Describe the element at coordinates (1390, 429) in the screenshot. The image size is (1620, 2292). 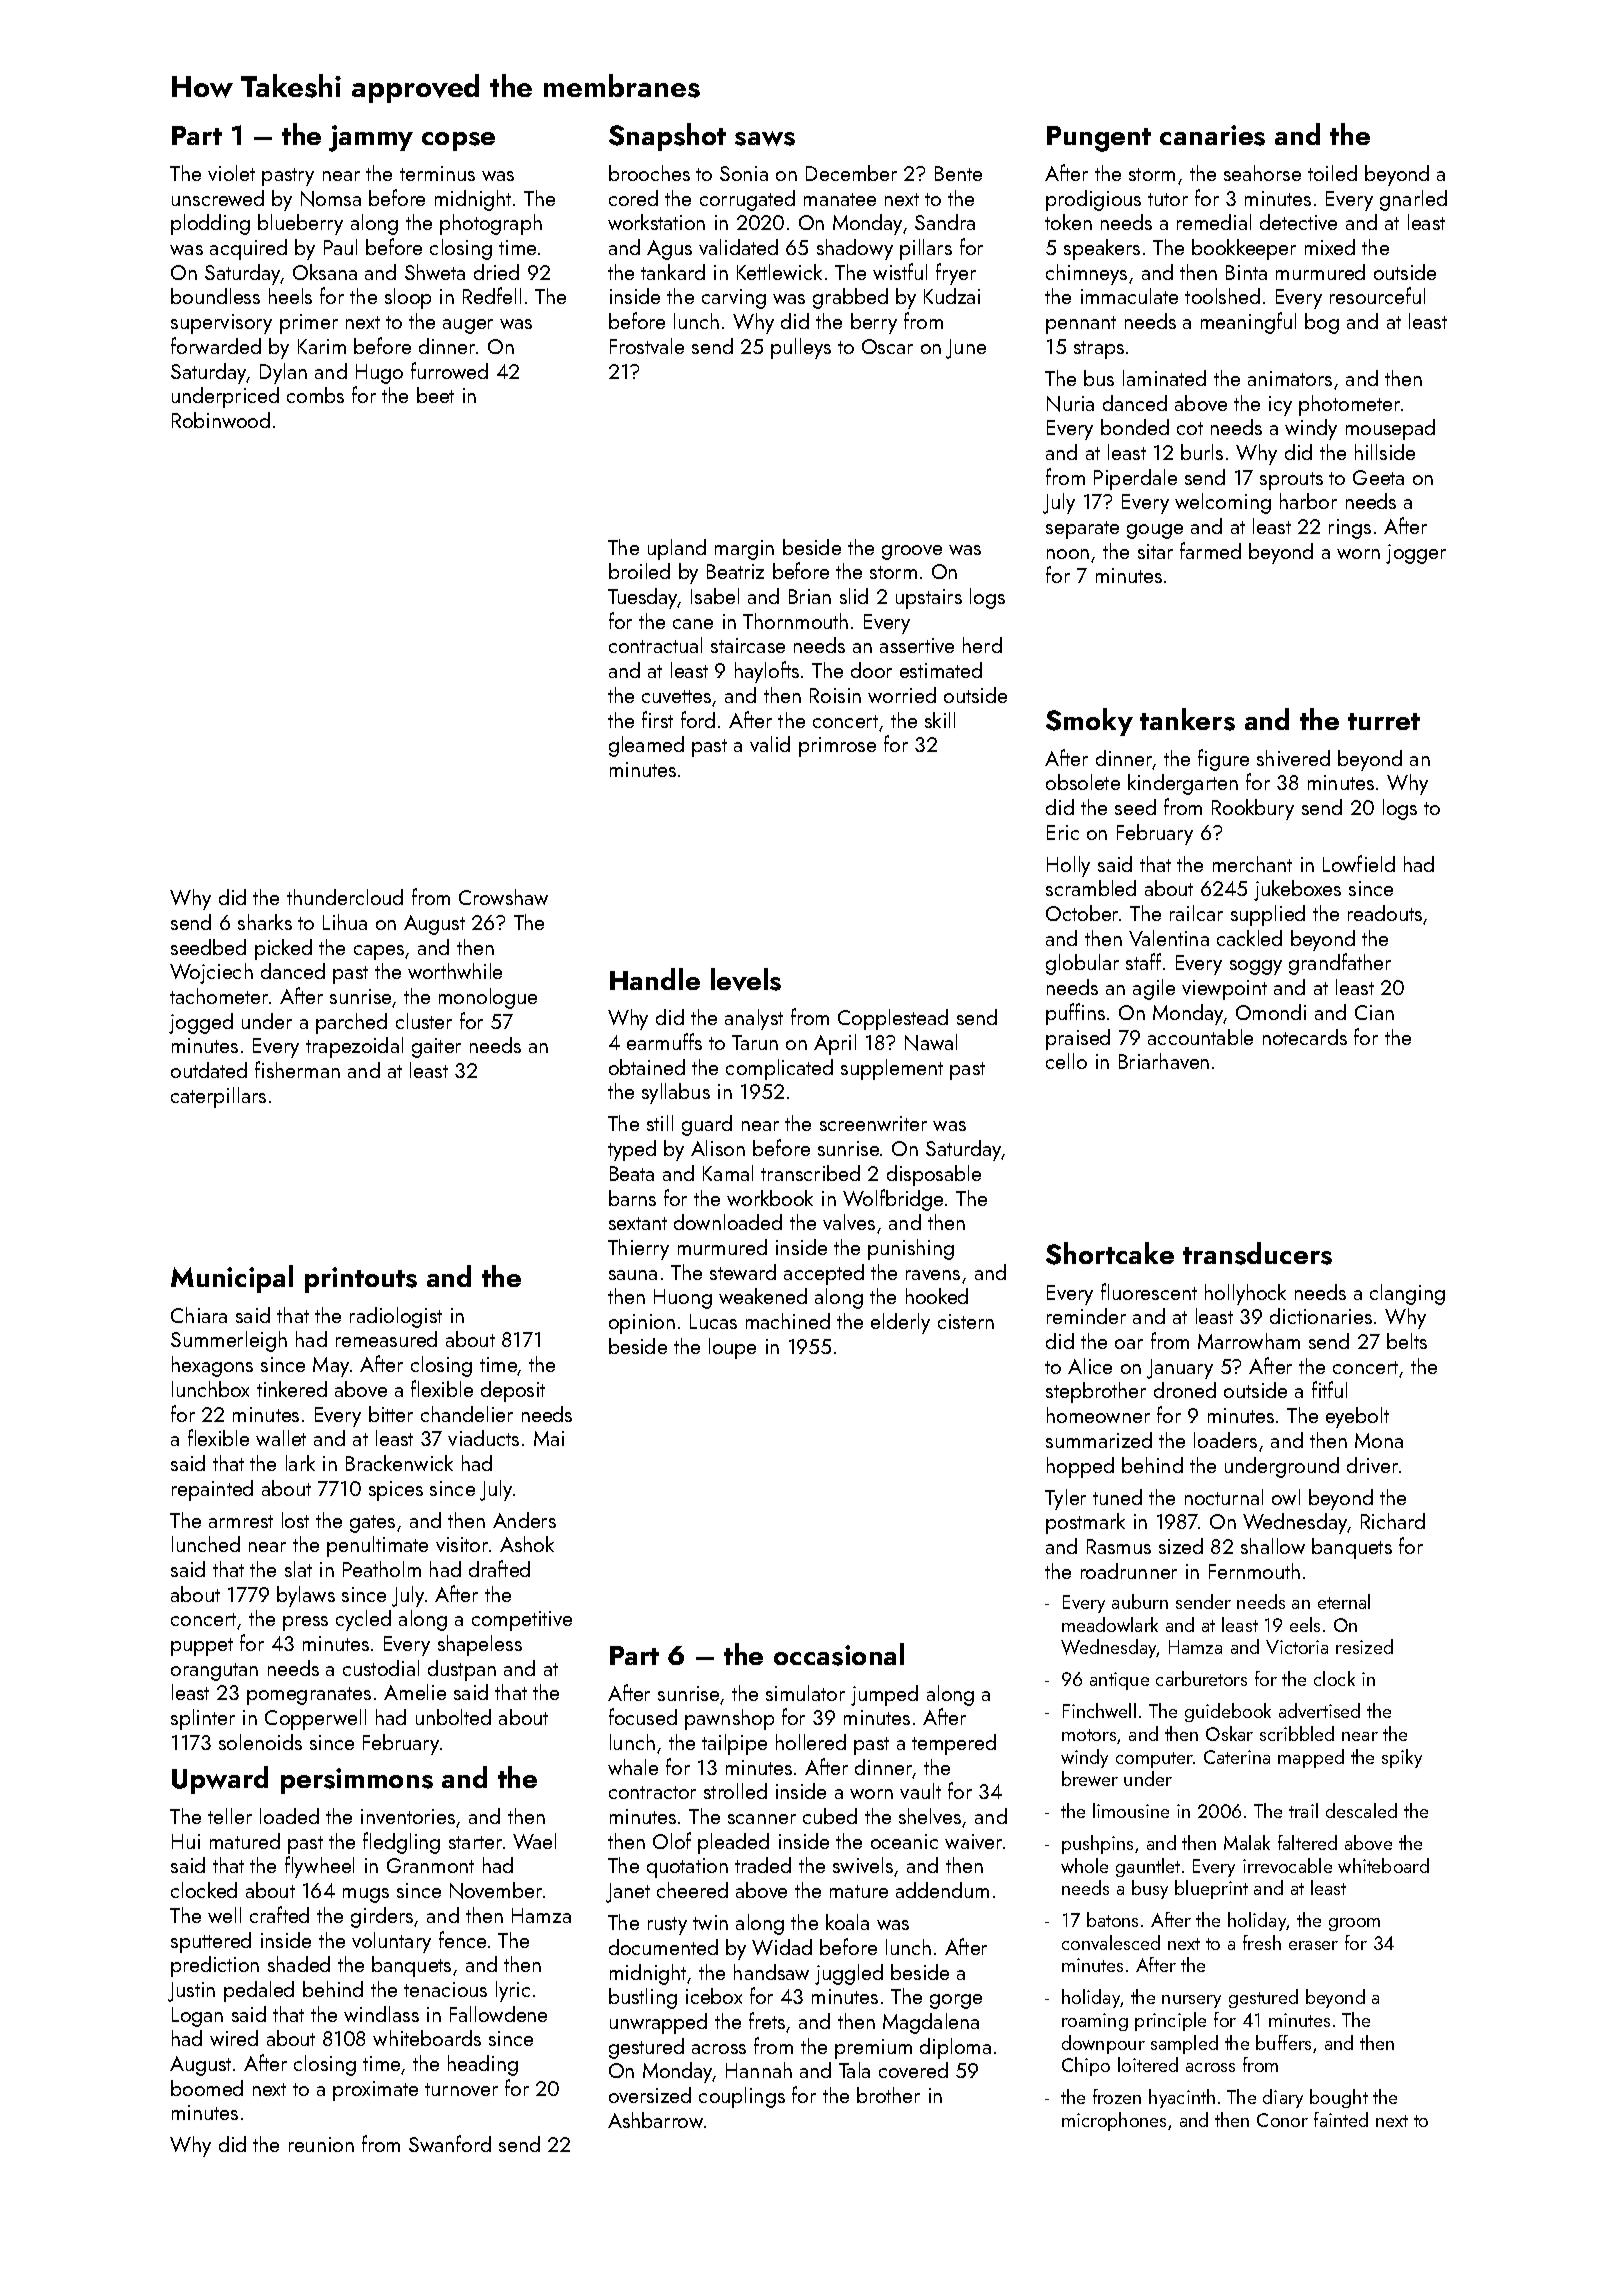
I see `mousepad` at that location.
